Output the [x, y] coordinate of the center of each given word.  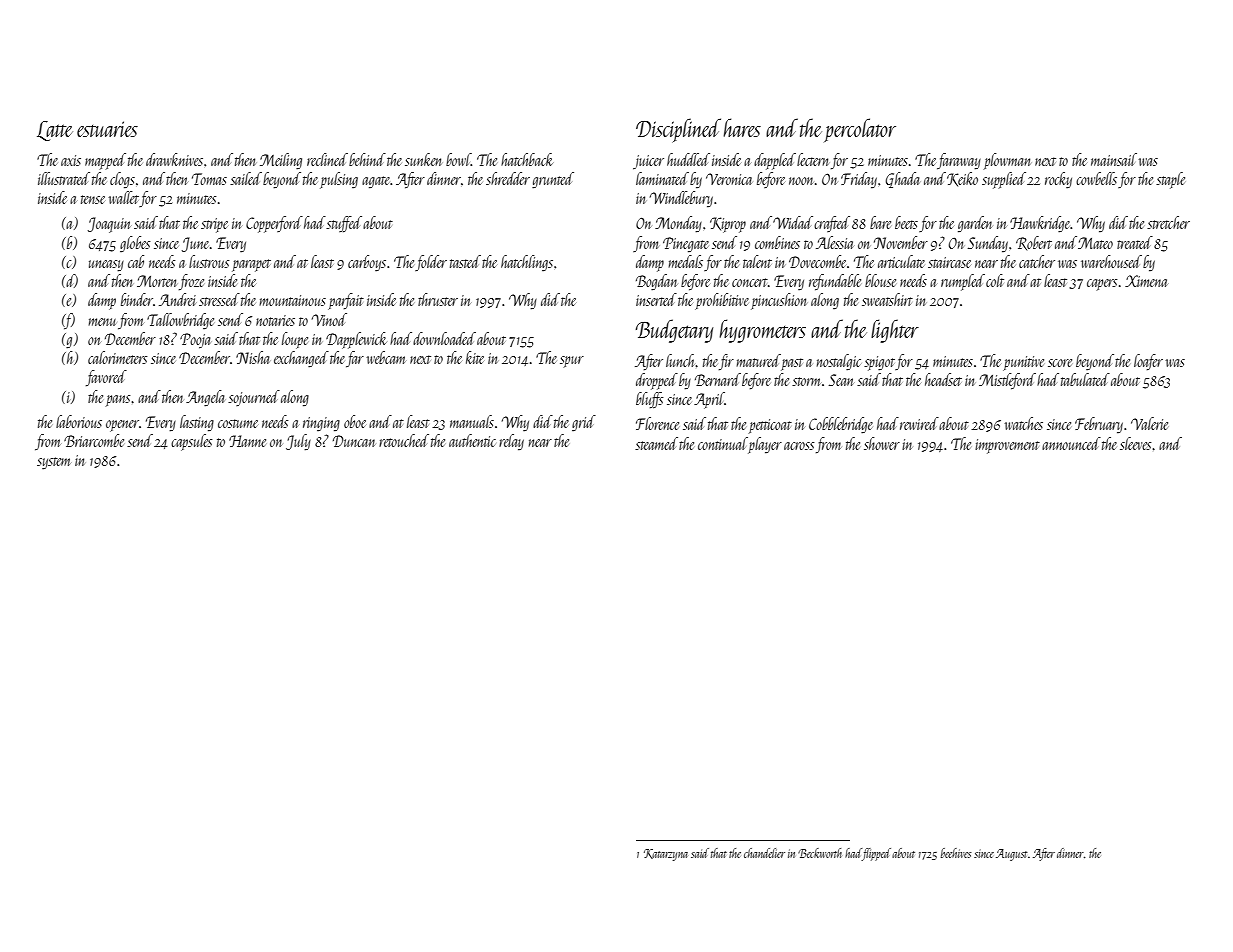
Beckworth [820, 853]
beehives [956, 853]
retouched [404, 440]
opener [122, 426]
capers [1102, 285]
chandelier [764, 853]
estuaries [107, 129]
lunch [680, 360]
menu [102, 322]
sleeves [1135, 443]
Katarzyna [666, 855]
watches [1024, 423]
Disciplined [678, 130]
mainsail [1114, 159]
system [54, 463]
